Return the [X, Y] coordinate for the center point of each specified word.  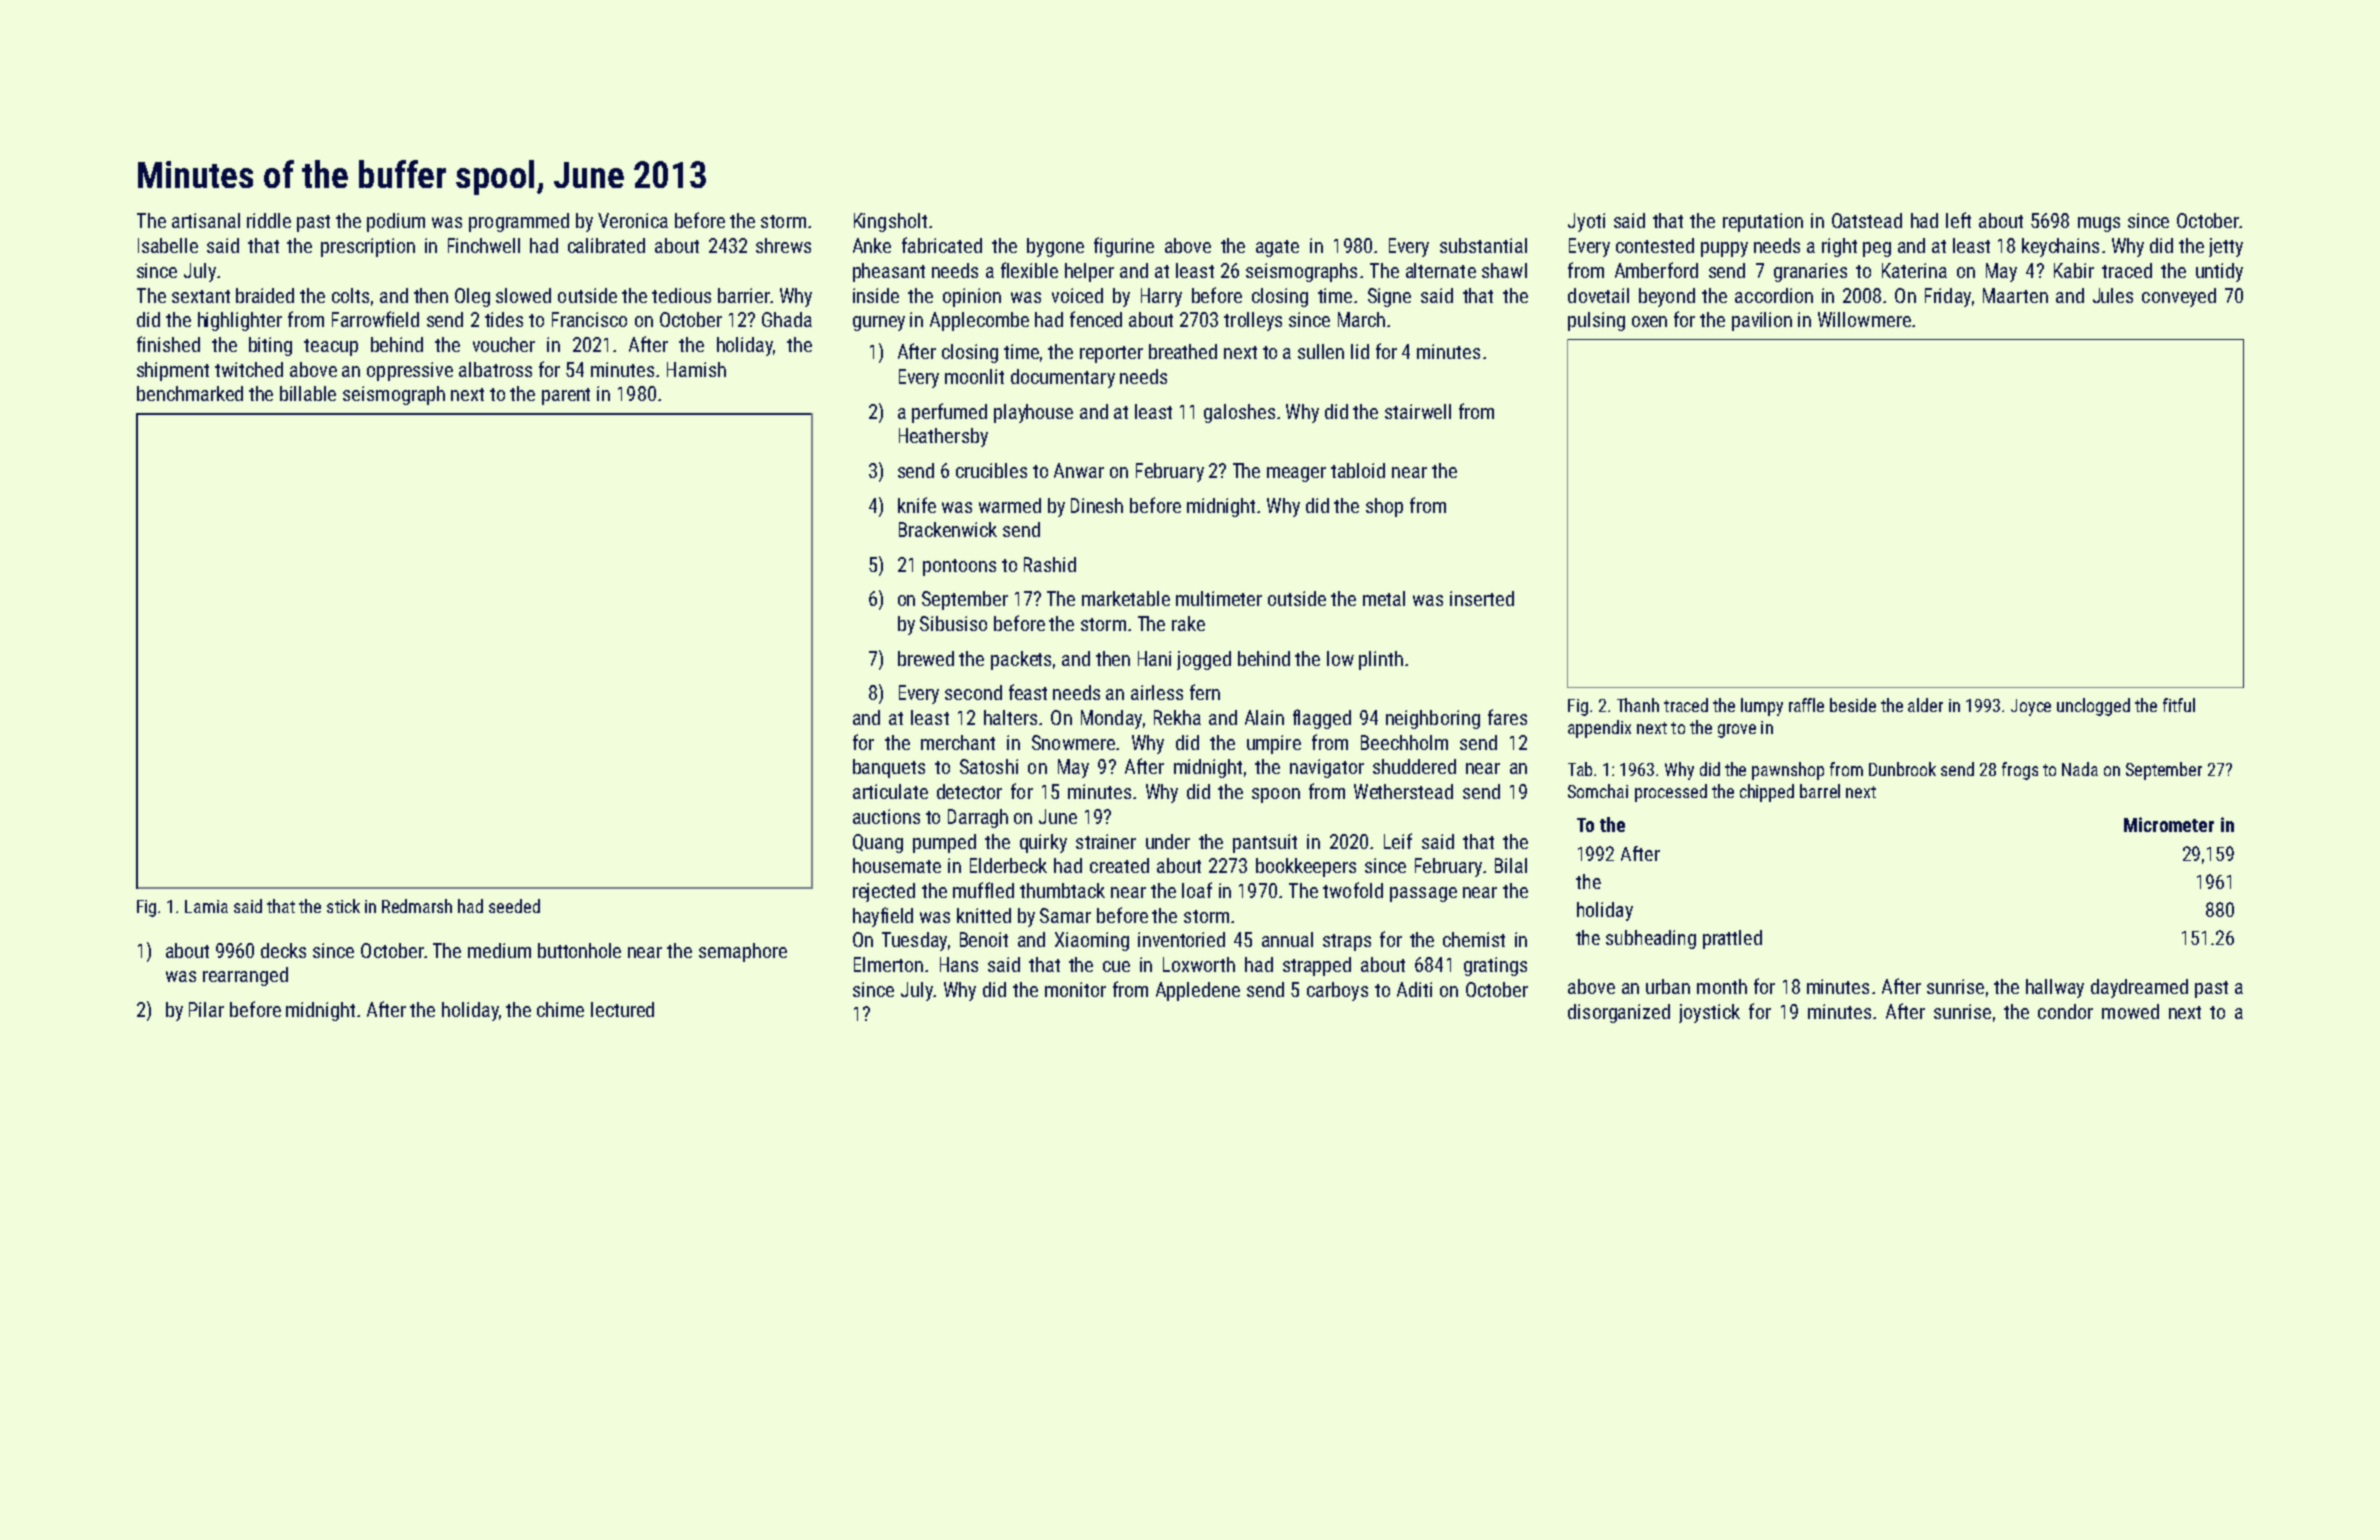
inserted [1482, 598]
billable [308, 393]
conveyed [2179, 297]
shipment [173, 371]
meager [1296, 474]
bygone [1055, 247]
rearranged [245, 976]
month [1722, 986]
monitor [1075, 989]
